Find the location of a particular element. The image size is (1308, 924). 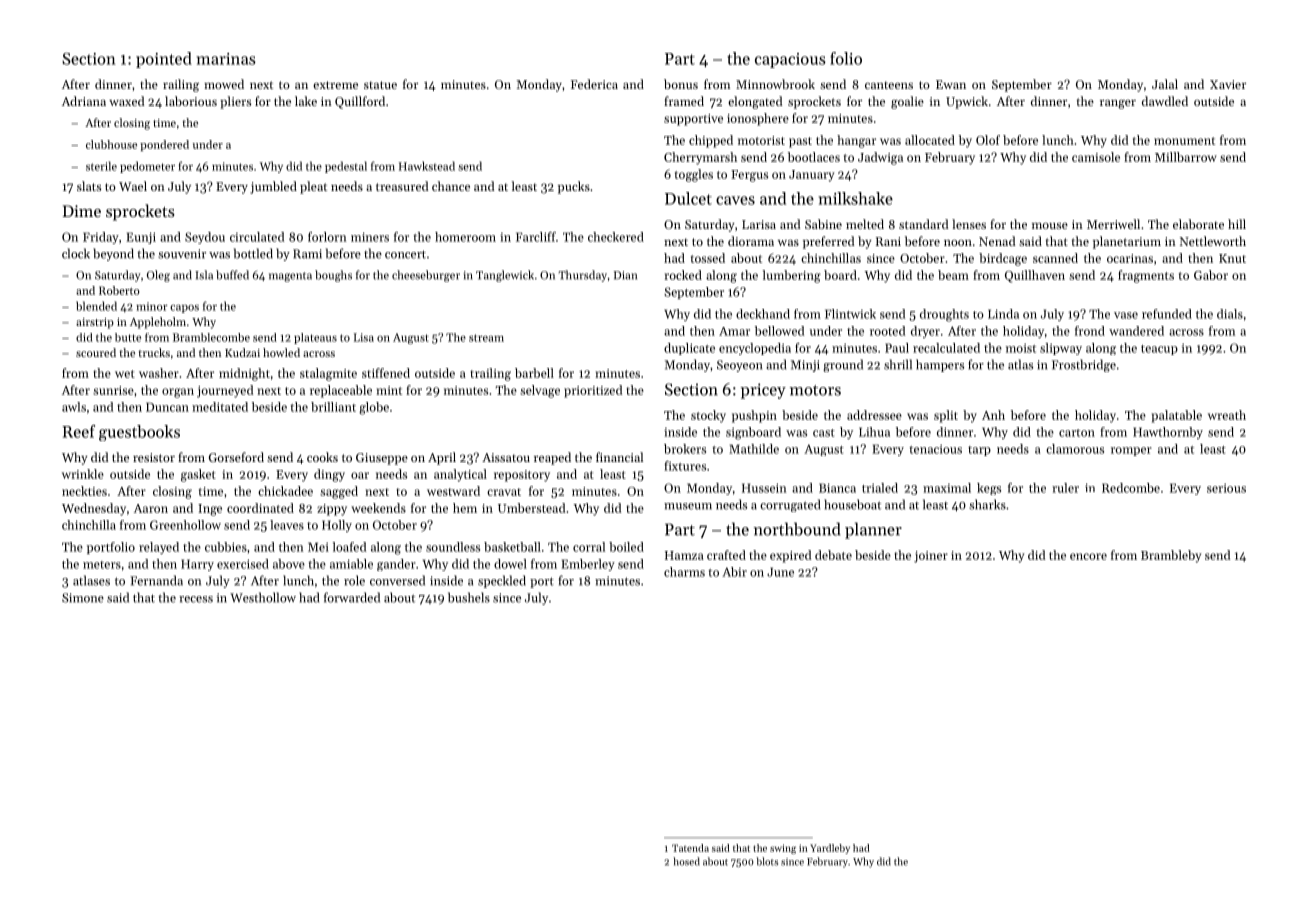

charms is located at coordinates (684, 572).
